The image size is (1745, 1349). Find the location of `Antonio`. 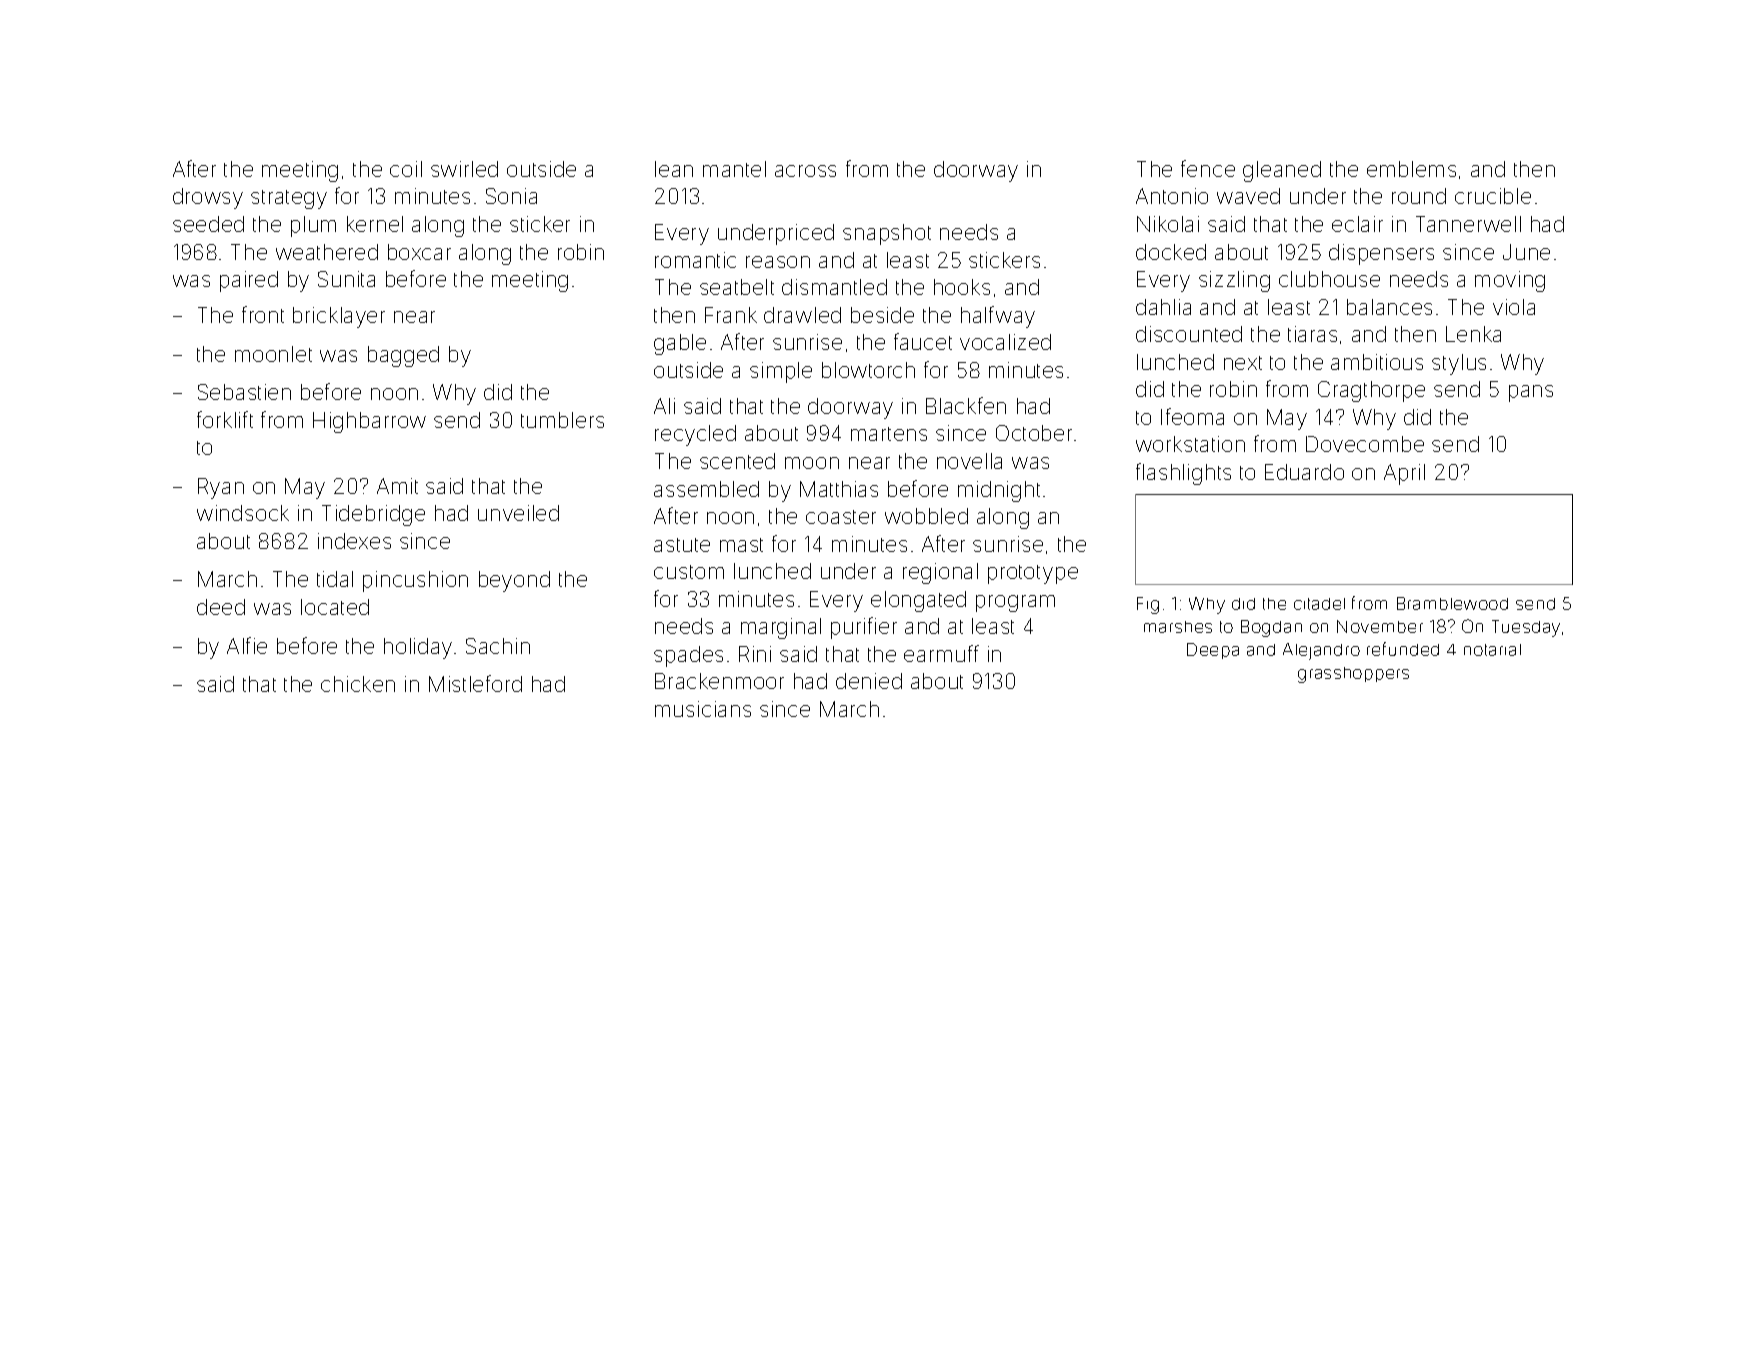

Antonio is located at coordinates (1172, 196).
